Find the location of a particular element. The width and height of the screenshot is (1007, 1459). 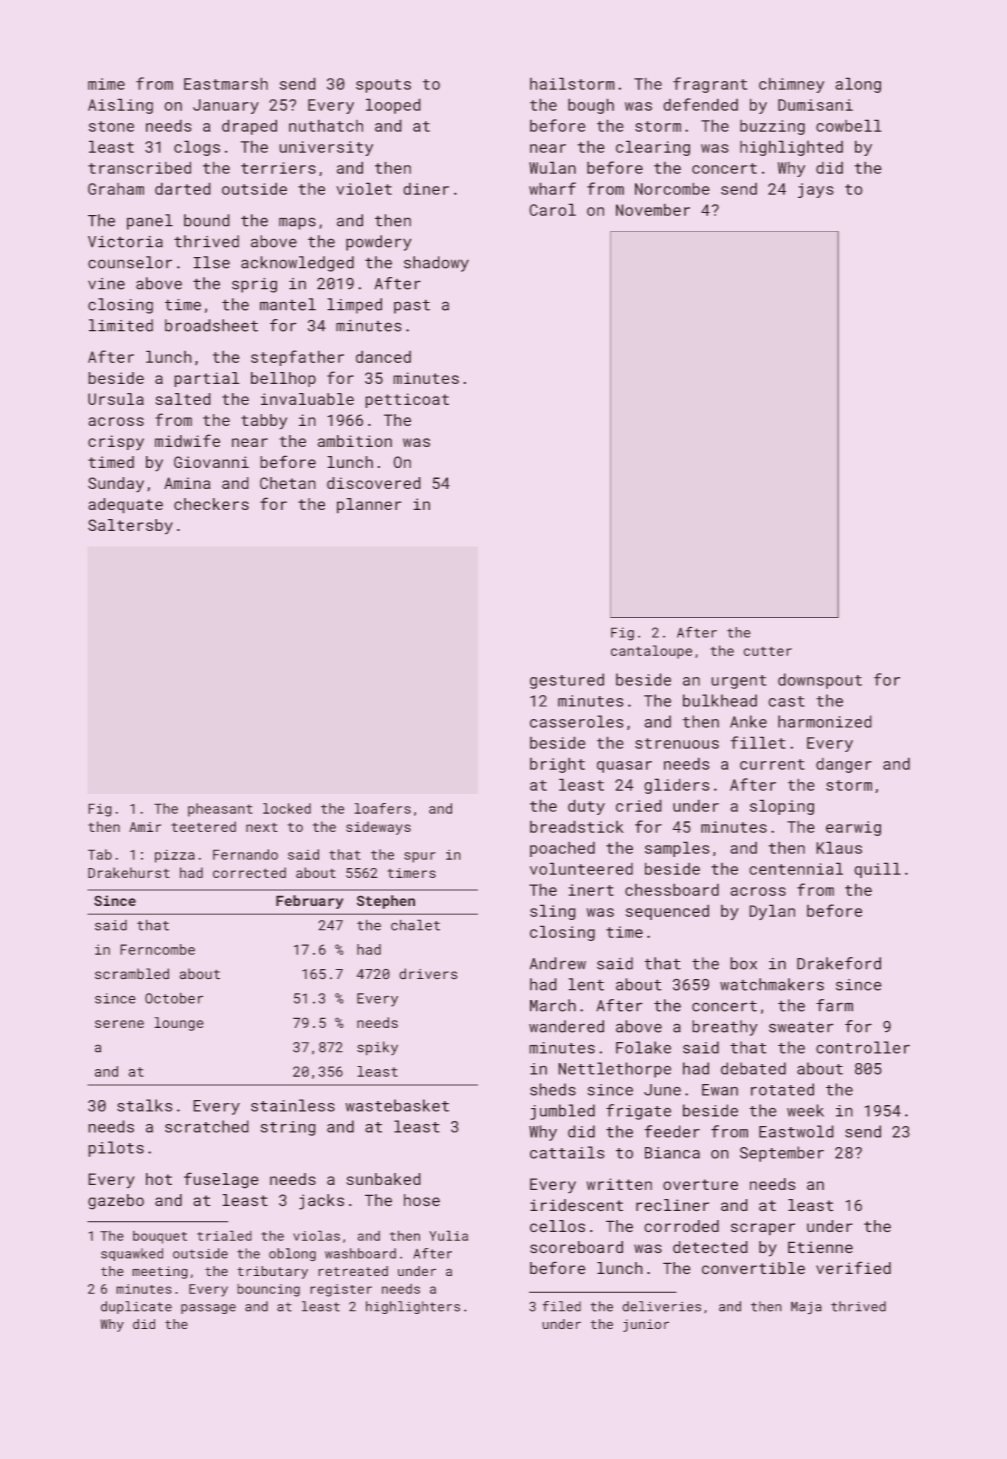

cattails is located at coordinates (567, 1152).
